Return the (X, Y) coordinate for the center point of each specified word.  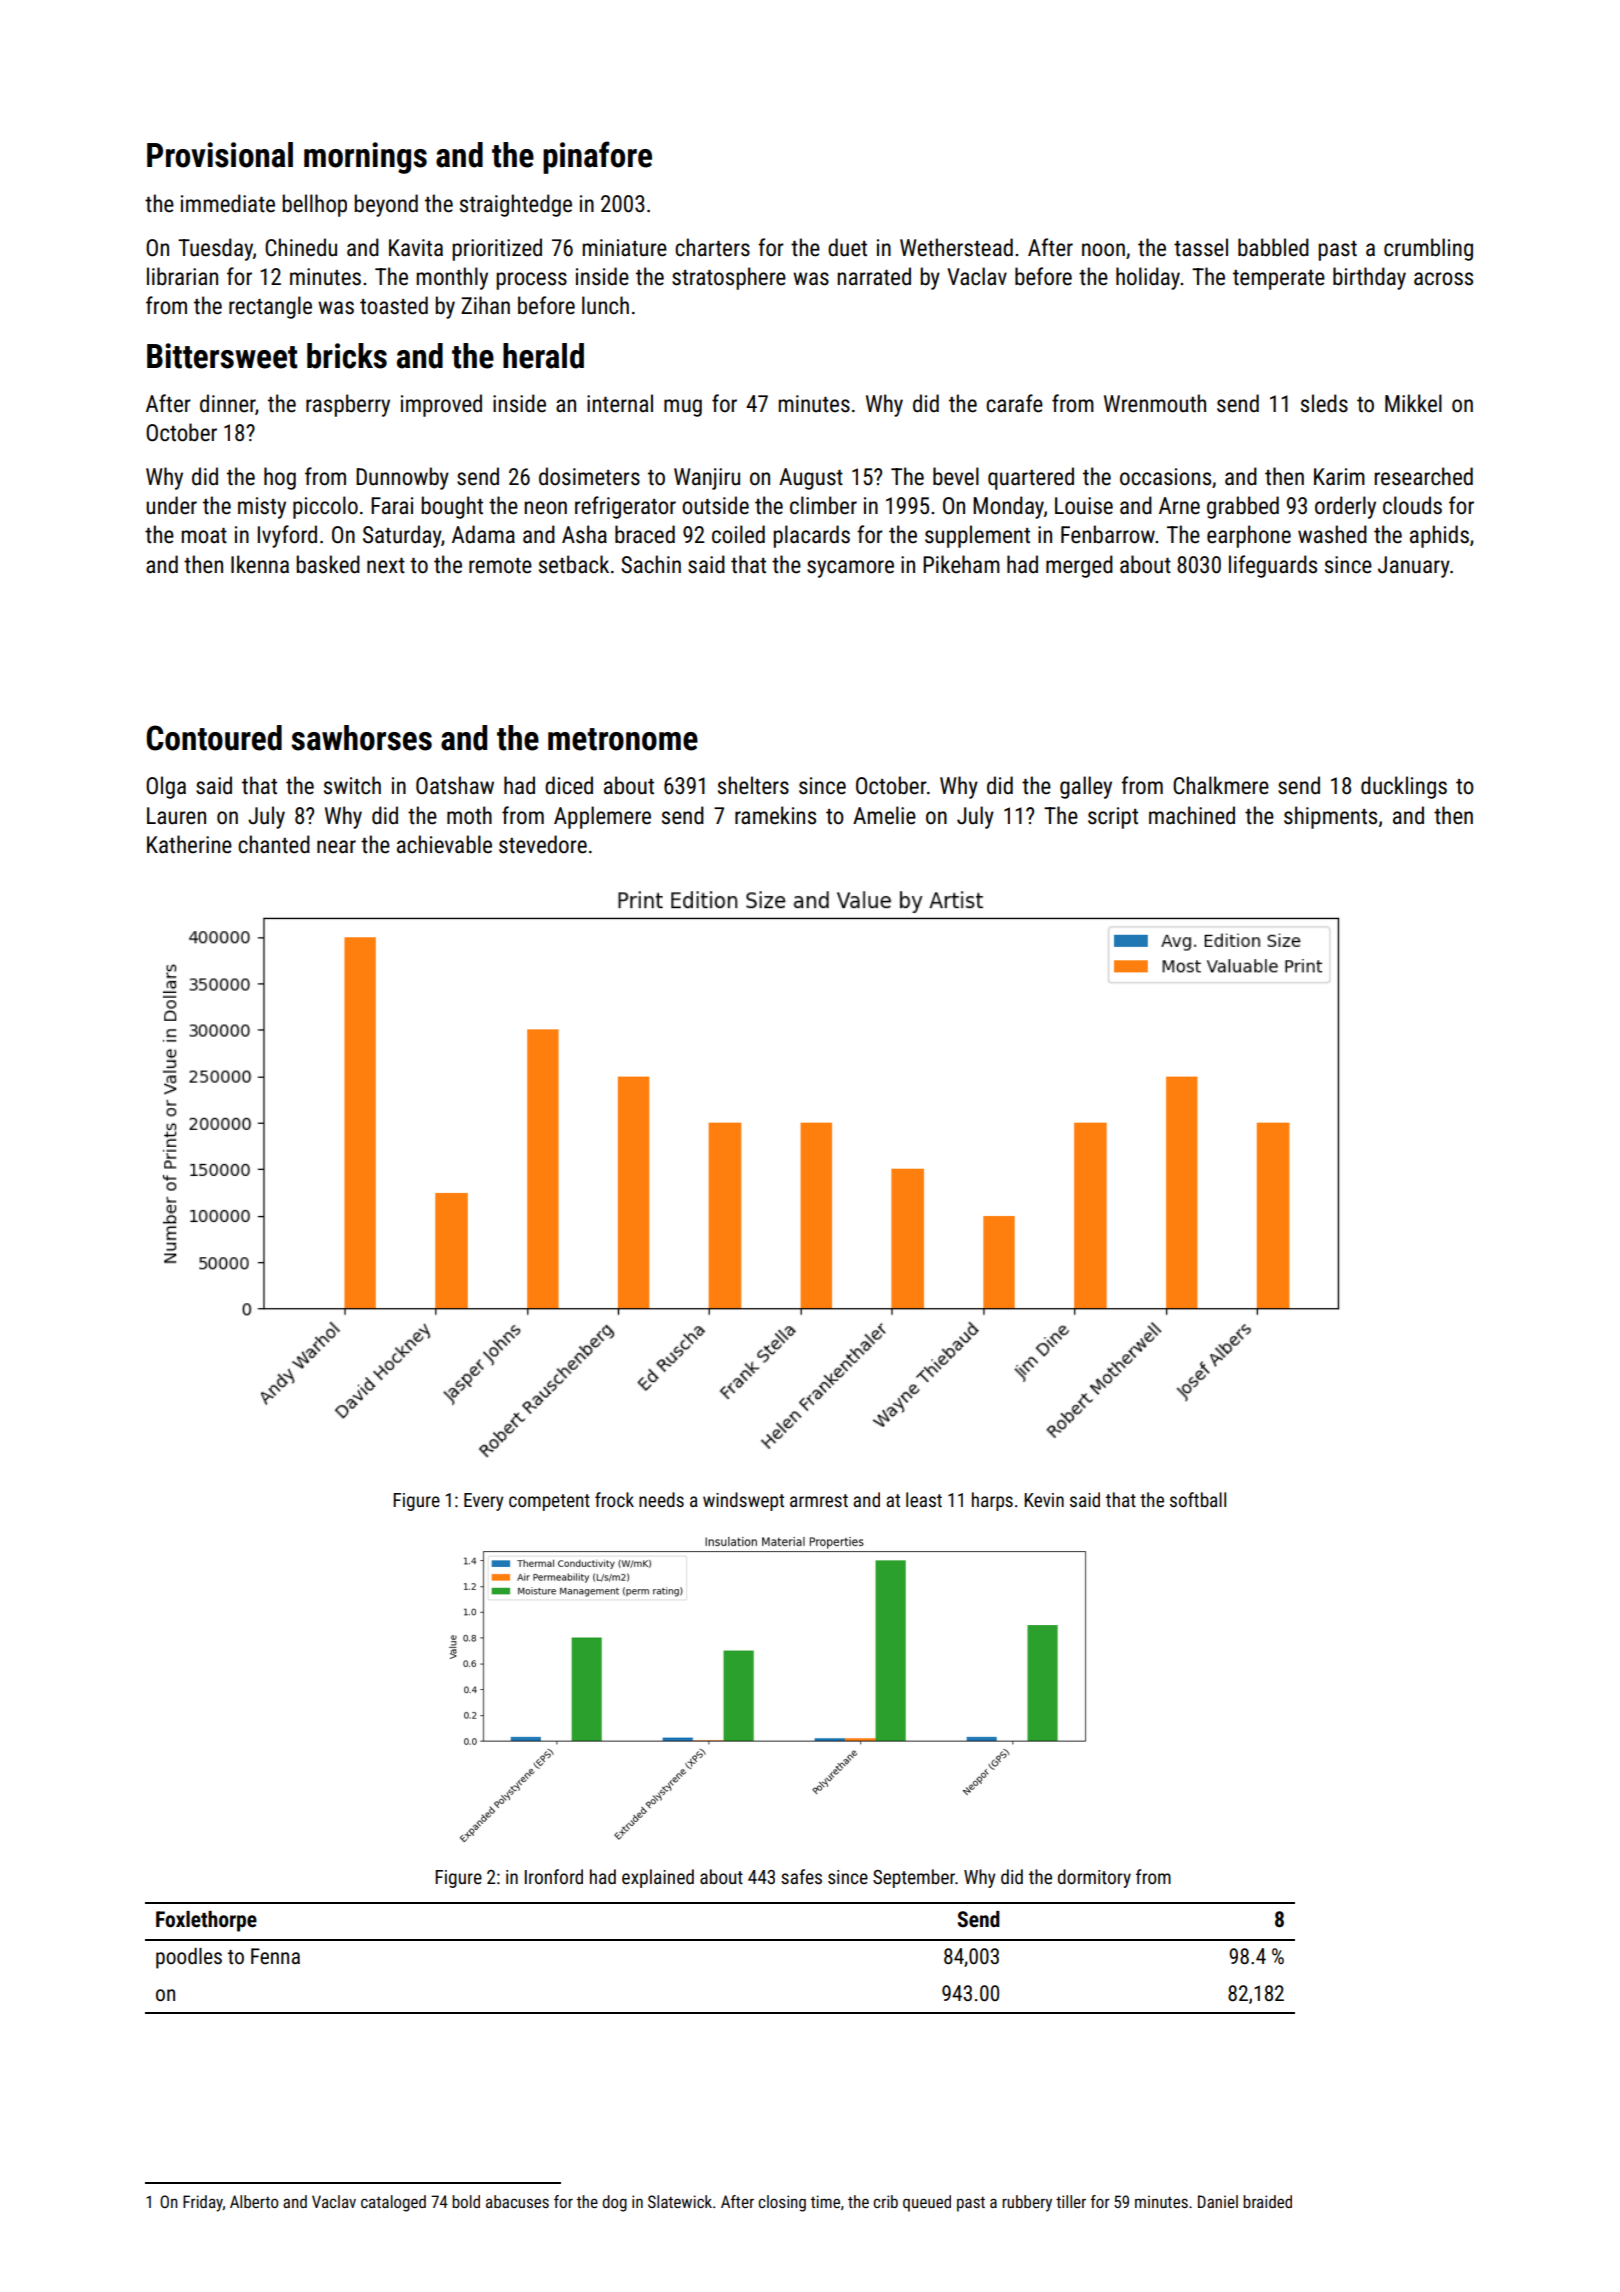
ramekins (775, 815)
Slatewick (680, 2201)
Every (483, 1502)
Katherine (189, 844)
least (924, 1499)
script (1113, 818)
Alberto (254, 2201)
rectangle (270, 307)
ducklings (1404, 787)
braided (1267, 2201)
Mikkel (1413, 403)
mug (683, 408)
